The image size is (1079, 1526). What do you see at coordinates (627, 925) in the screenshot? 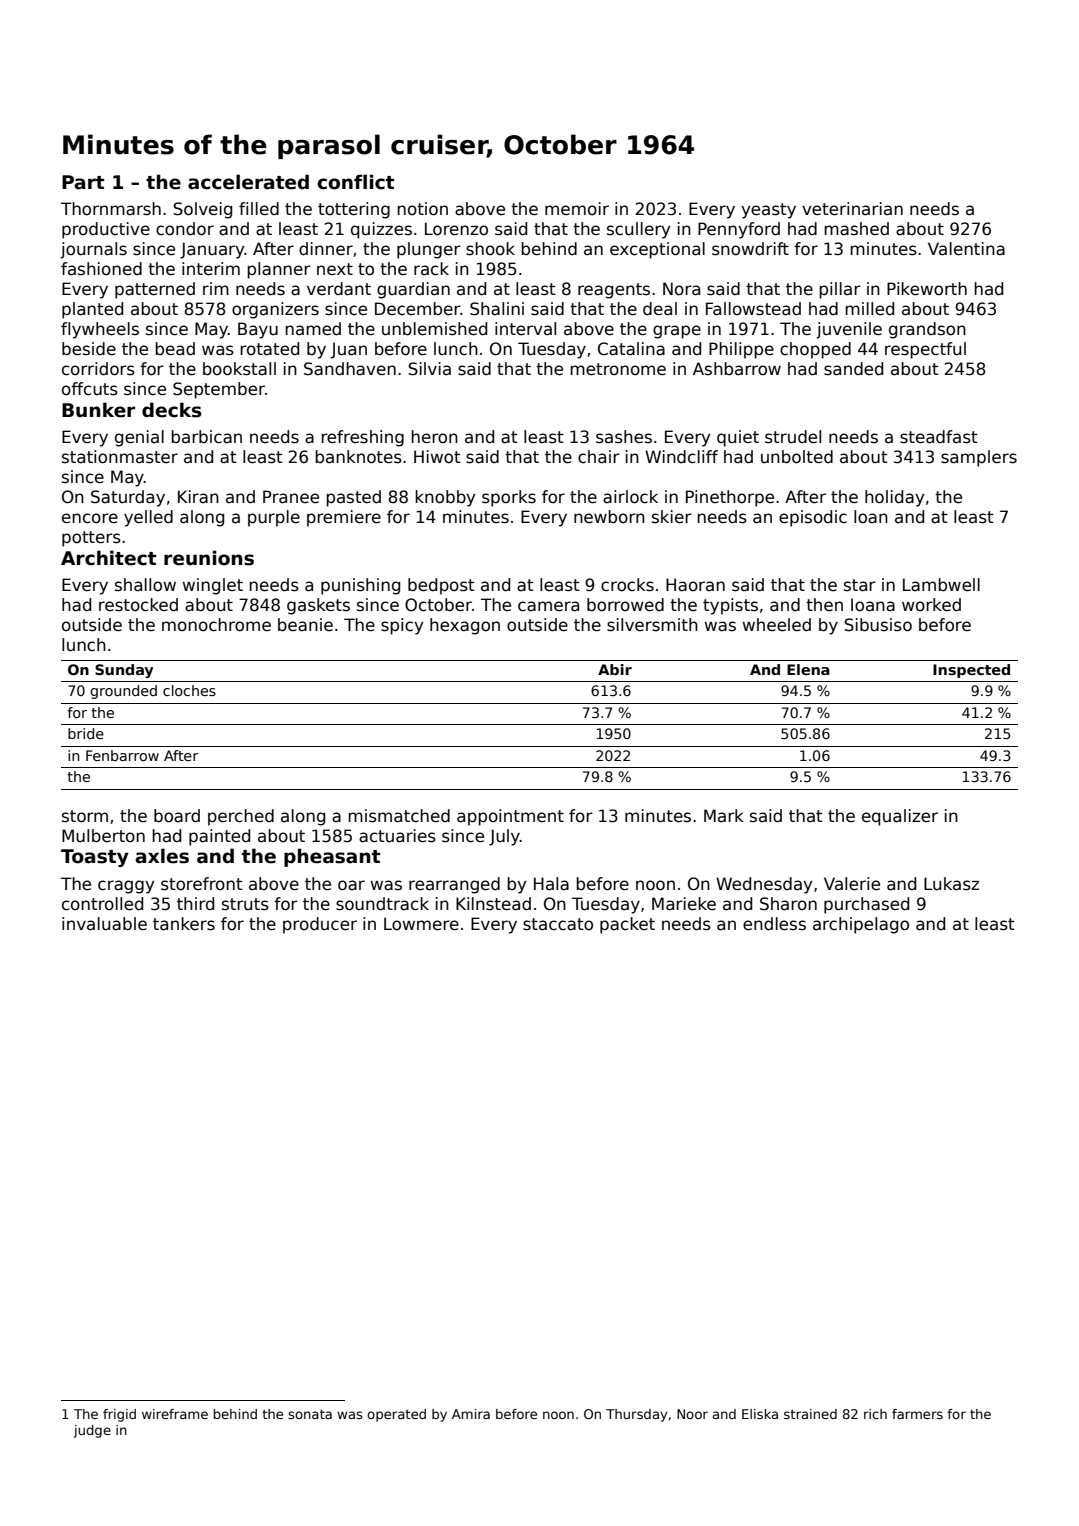
I see `packet` at bounding box center [627, 925].
